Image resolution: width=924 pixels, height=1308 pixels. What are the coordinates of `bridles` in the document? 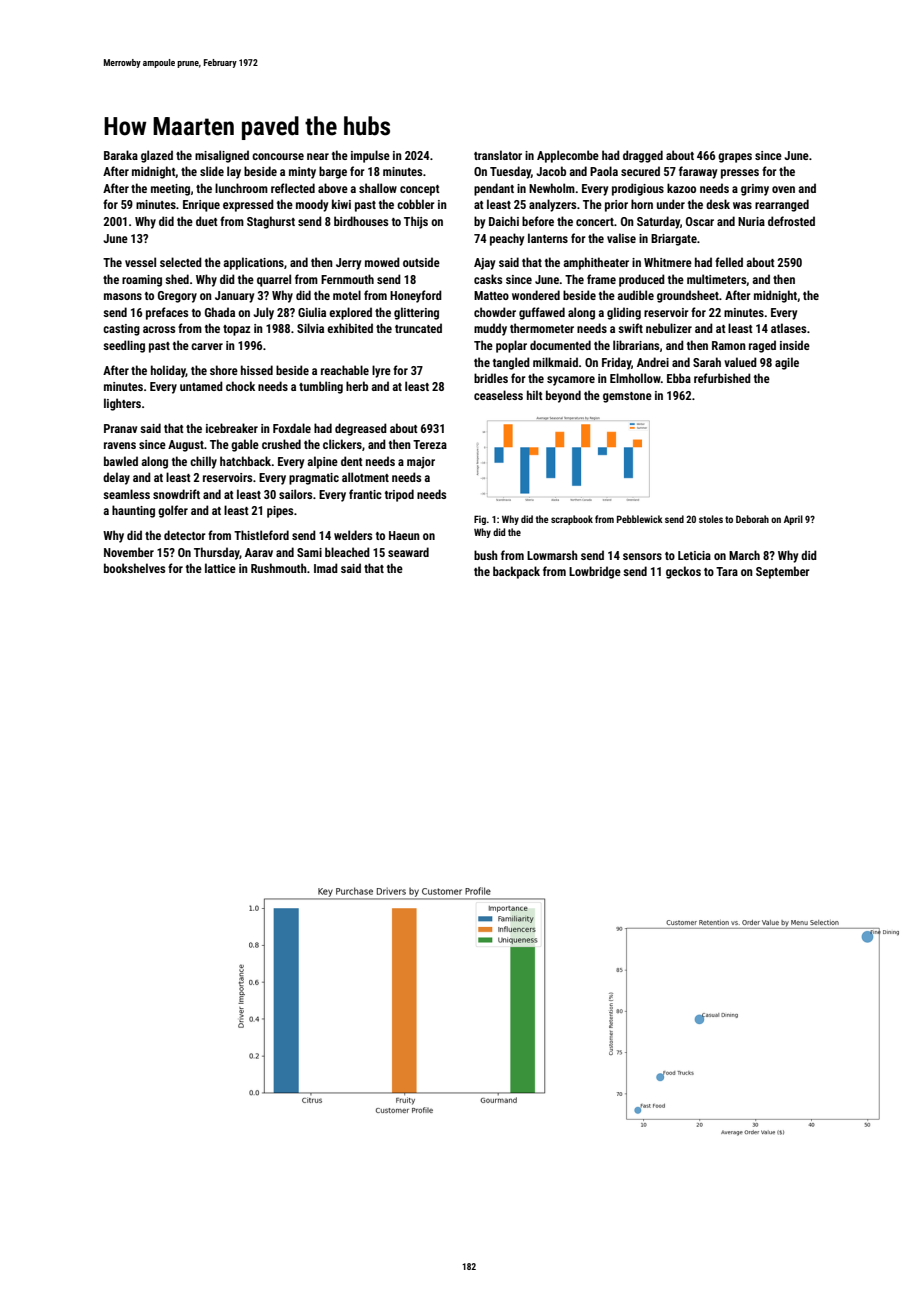 It's located at (491, 378).
